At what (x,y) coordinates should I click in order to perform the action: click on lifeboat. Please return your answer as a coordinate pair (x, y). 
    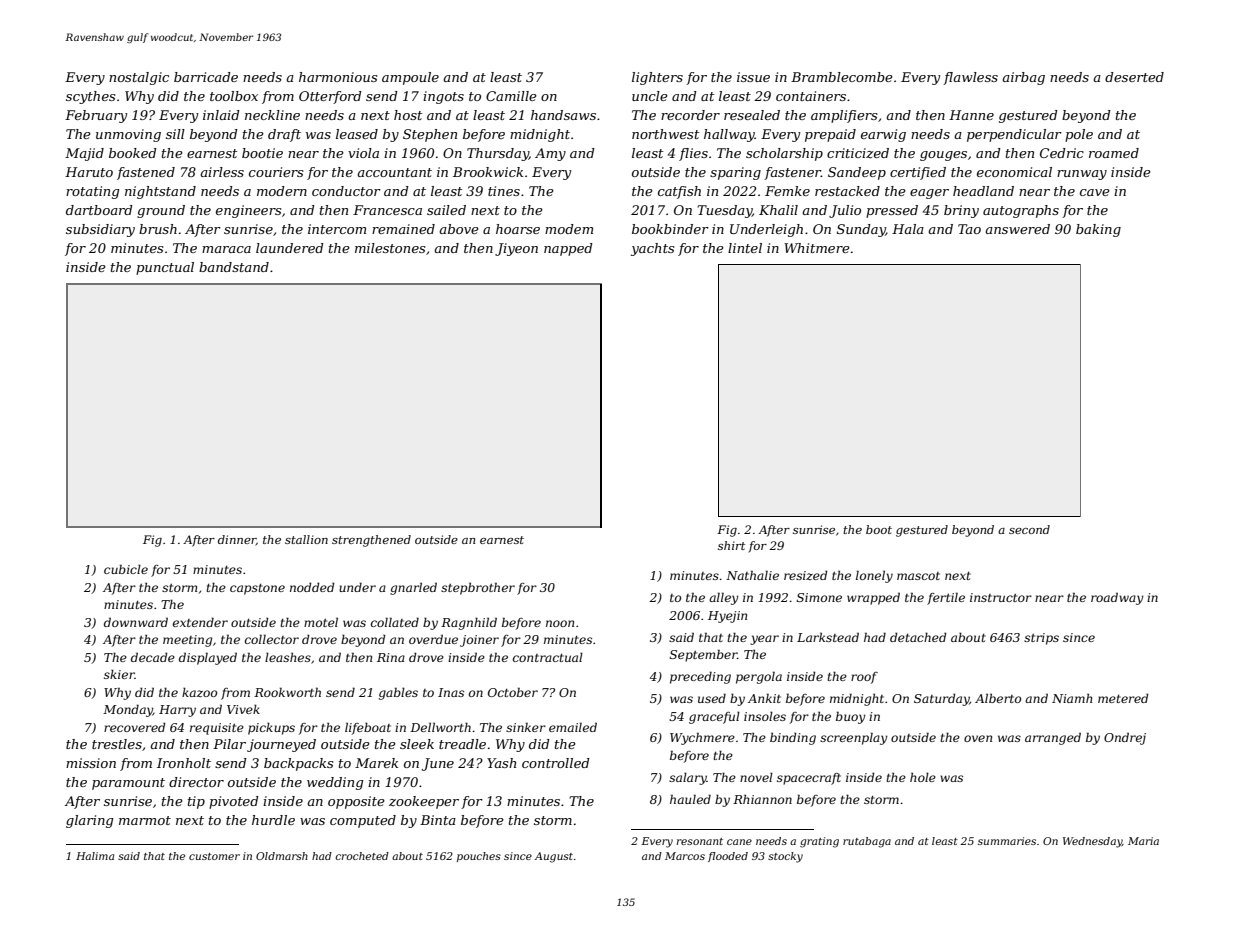
    Looking at the image, I should click on (368, 728).
